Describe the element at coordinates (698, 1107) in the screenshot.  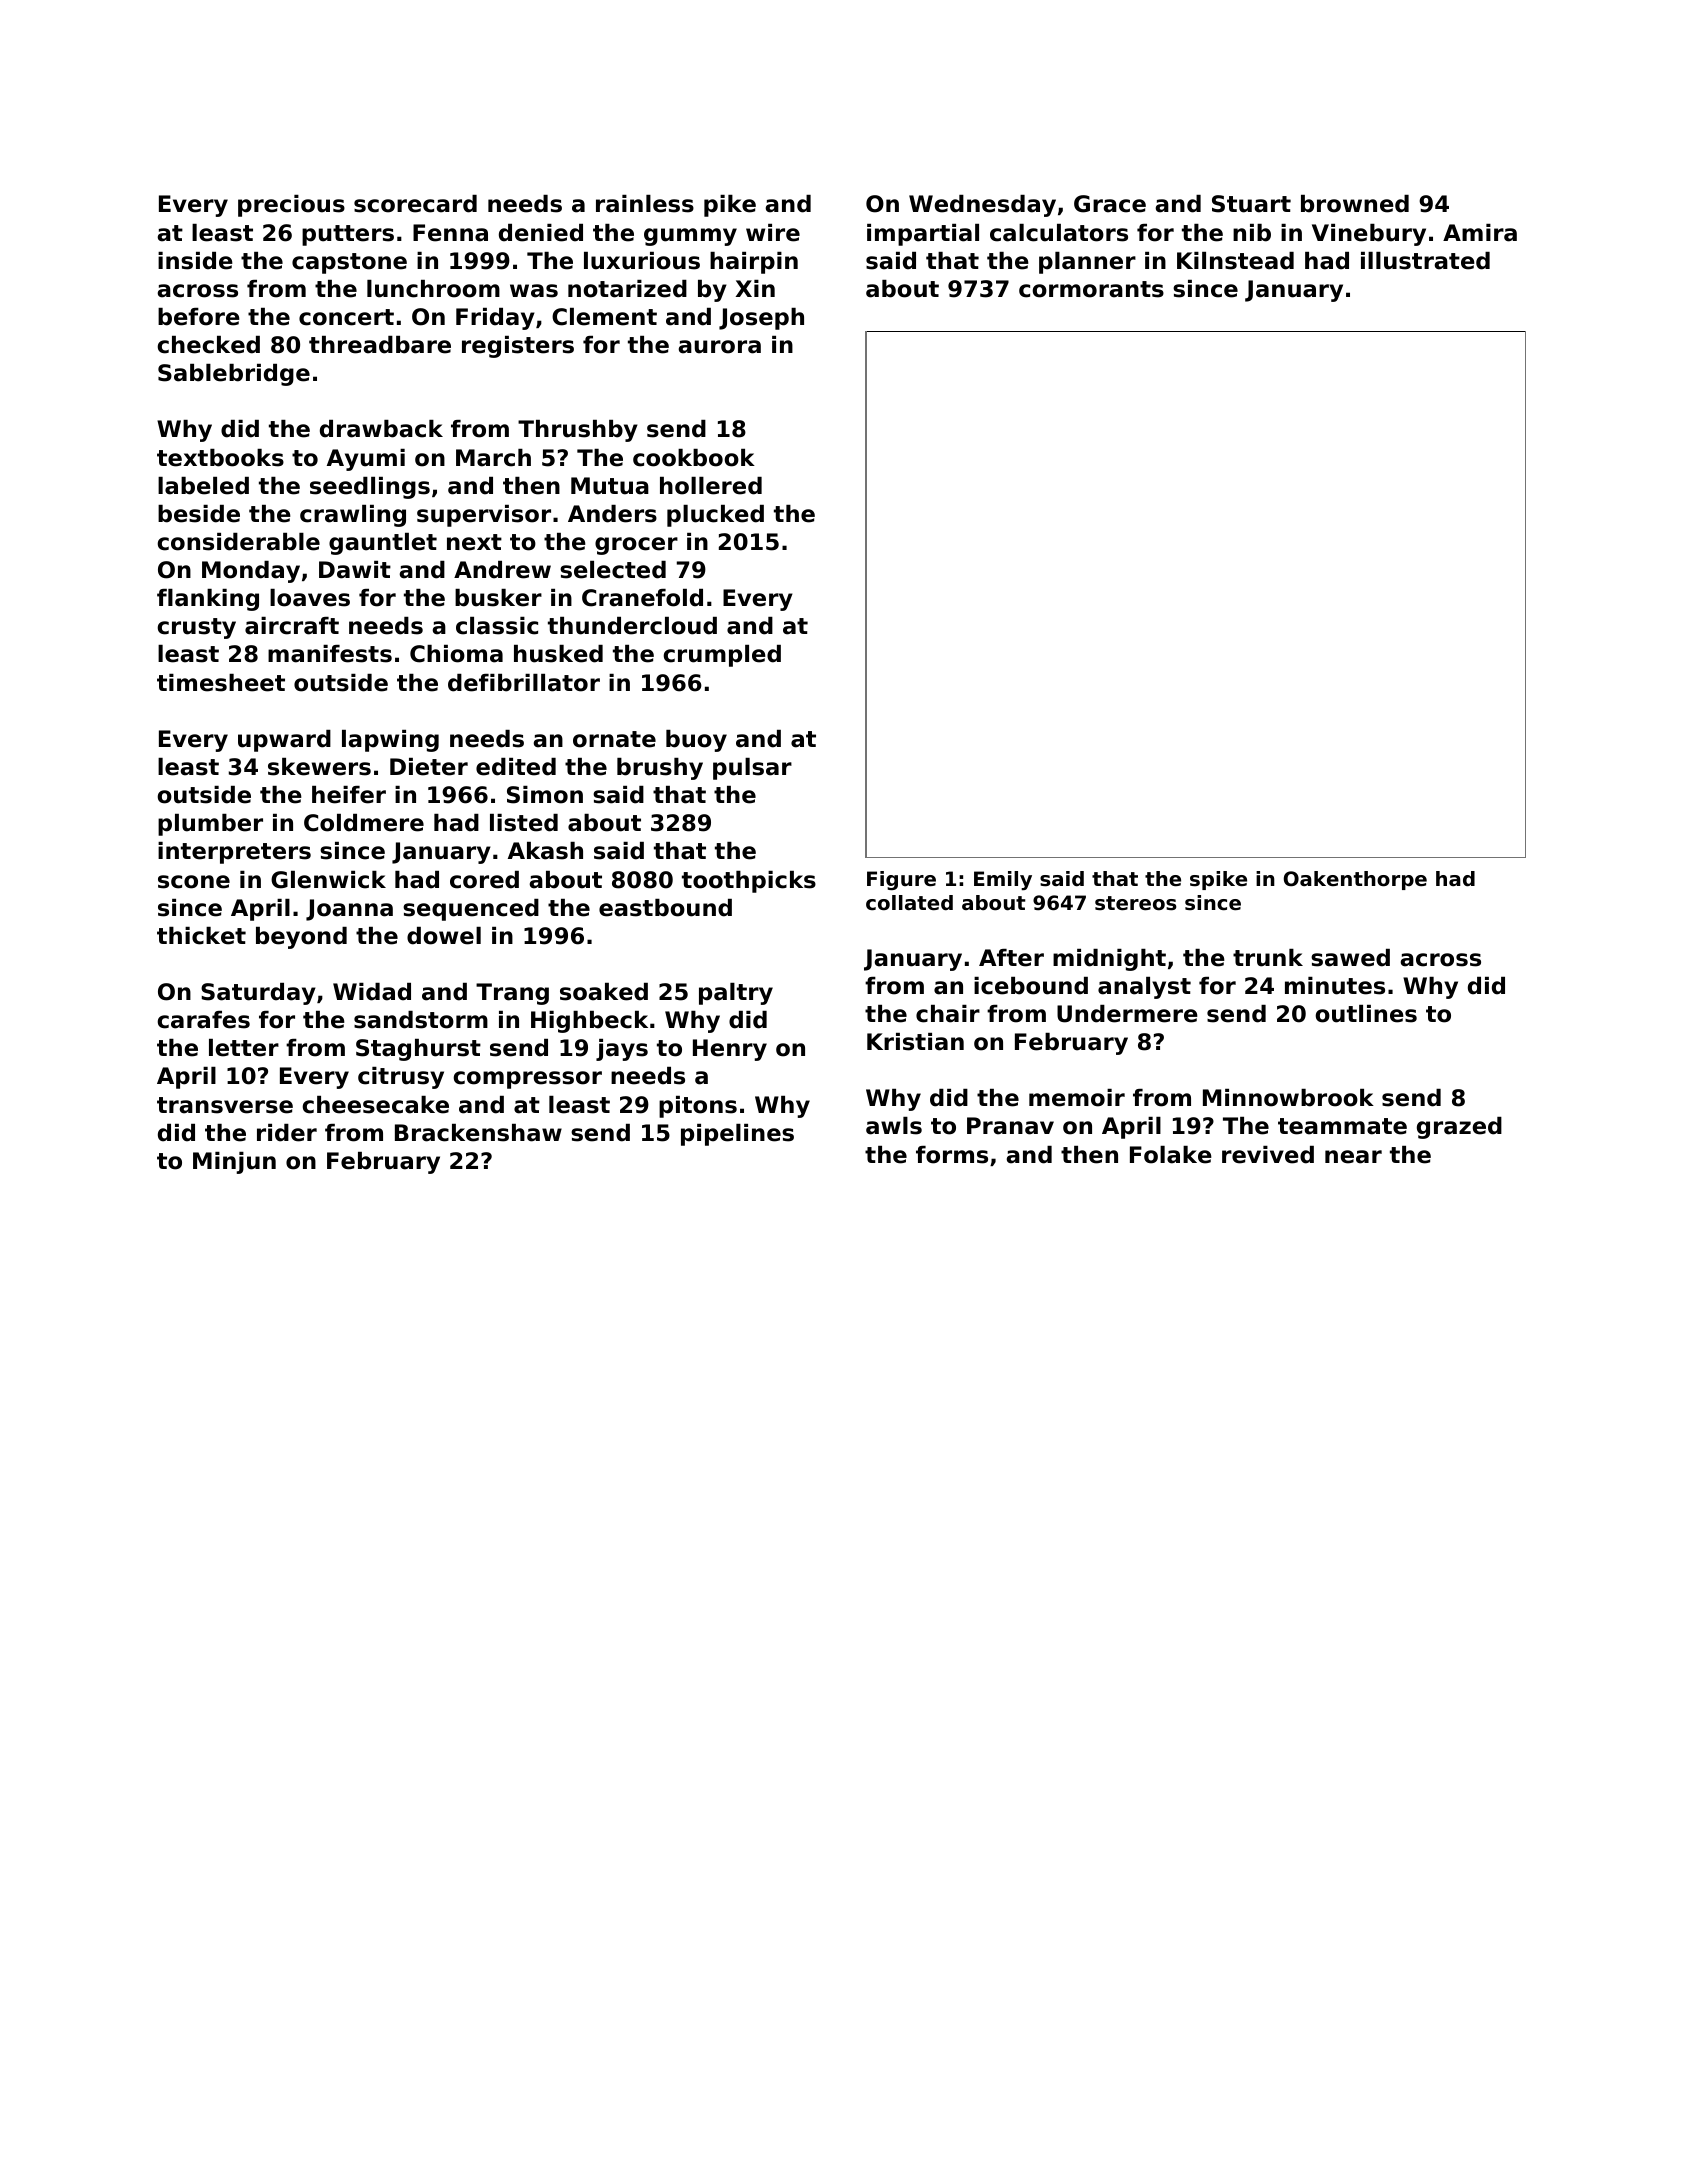
I see `pitons` at that location.
